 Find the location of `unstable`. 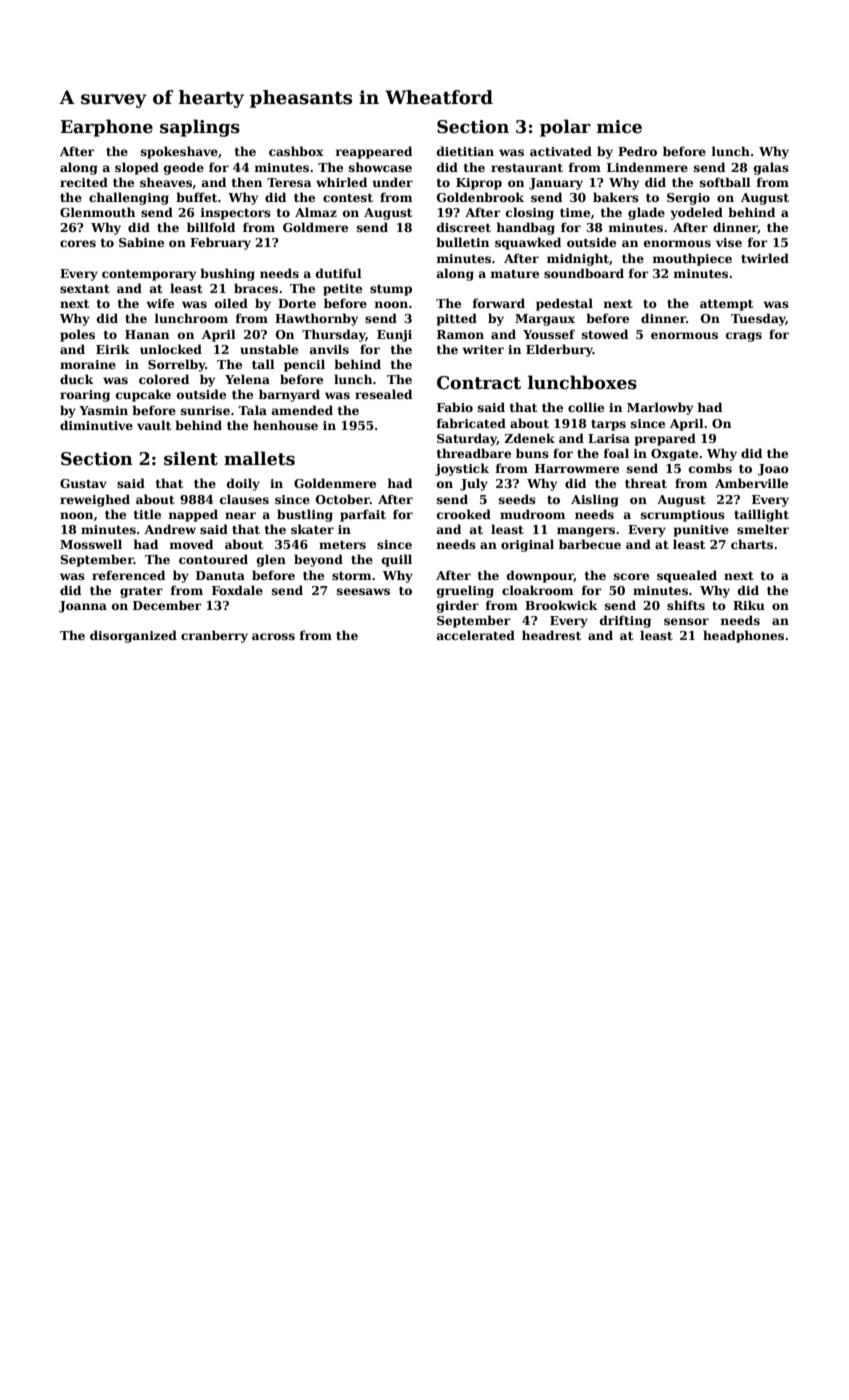

unstable is located at coordinates (269, 349).
